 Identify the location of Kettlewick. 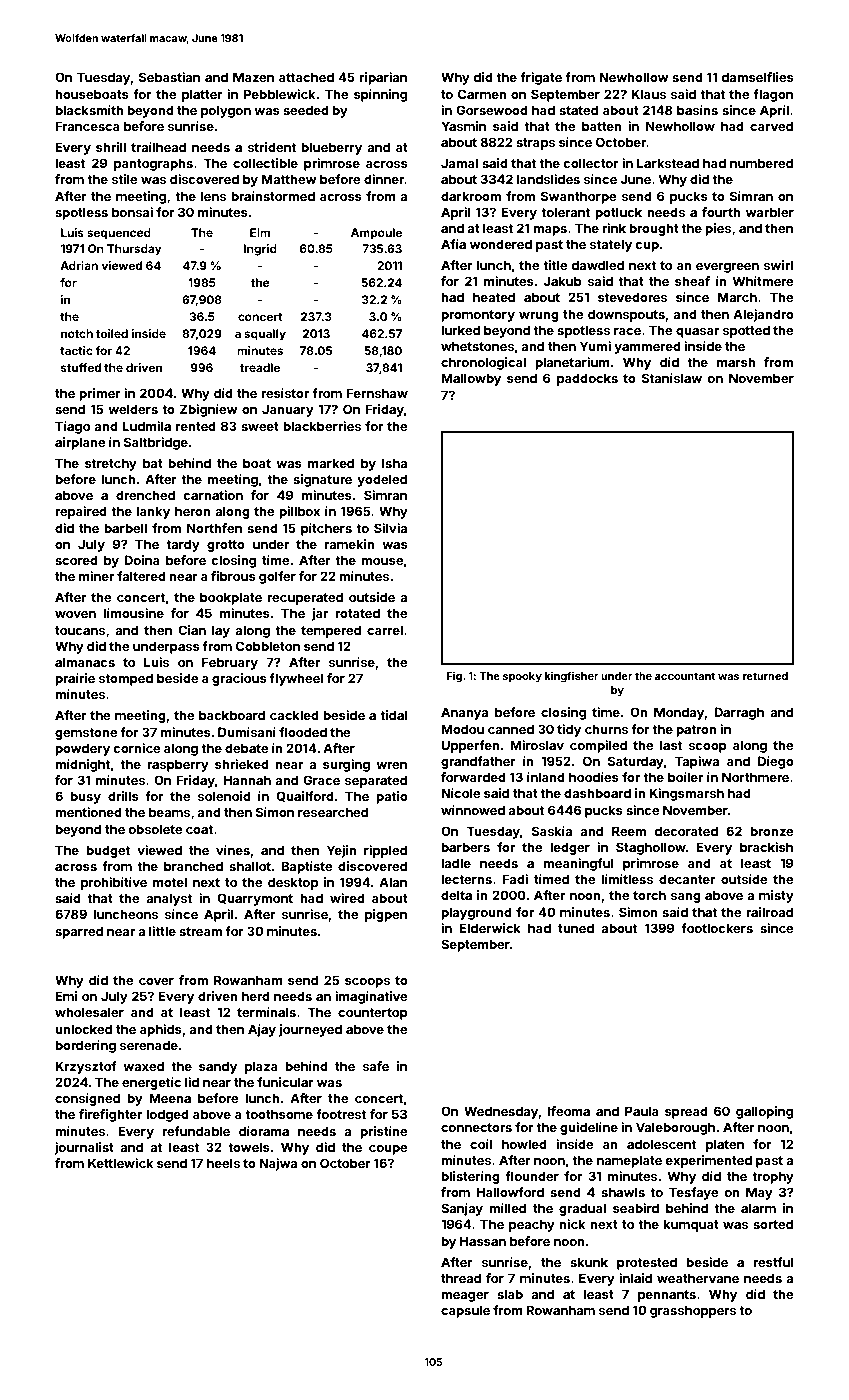
(120, 1163).
